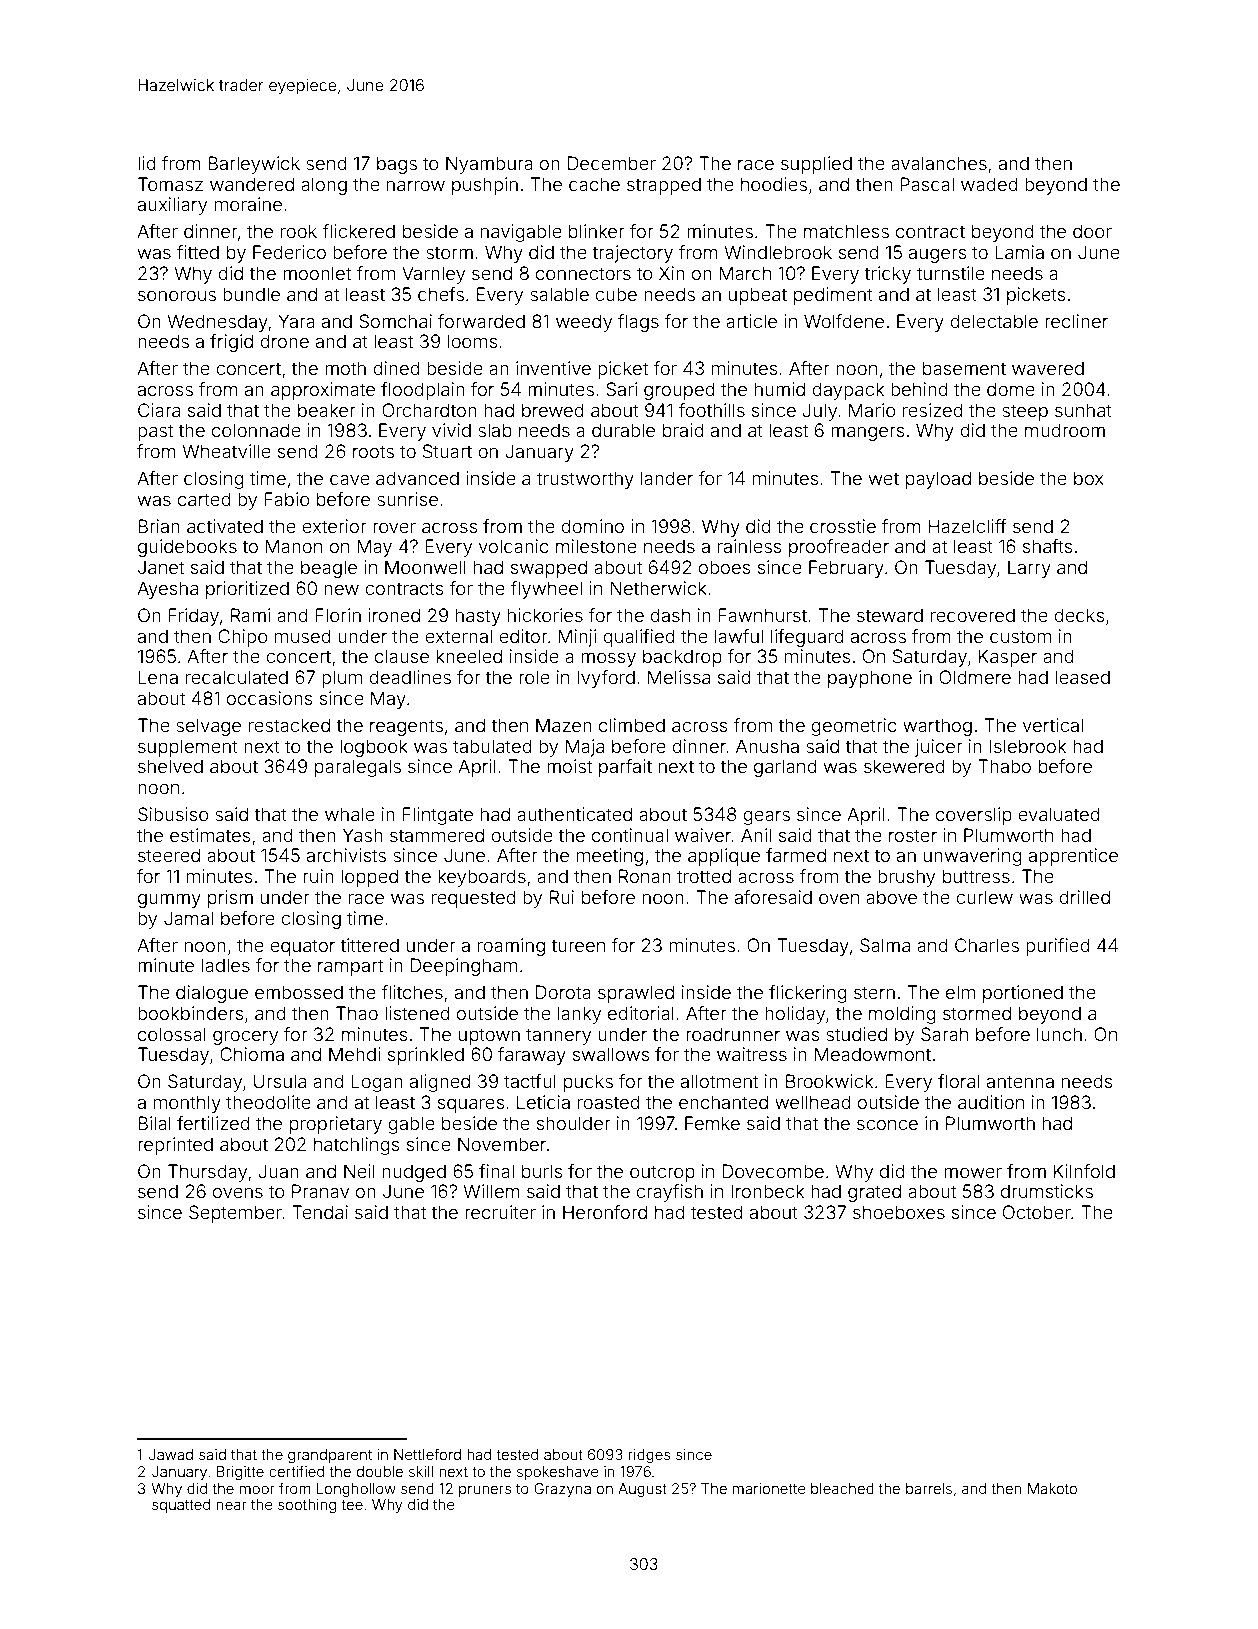  Describe the element at coordinates (489, 165) in the document. I see `Nyambura` at that location.
